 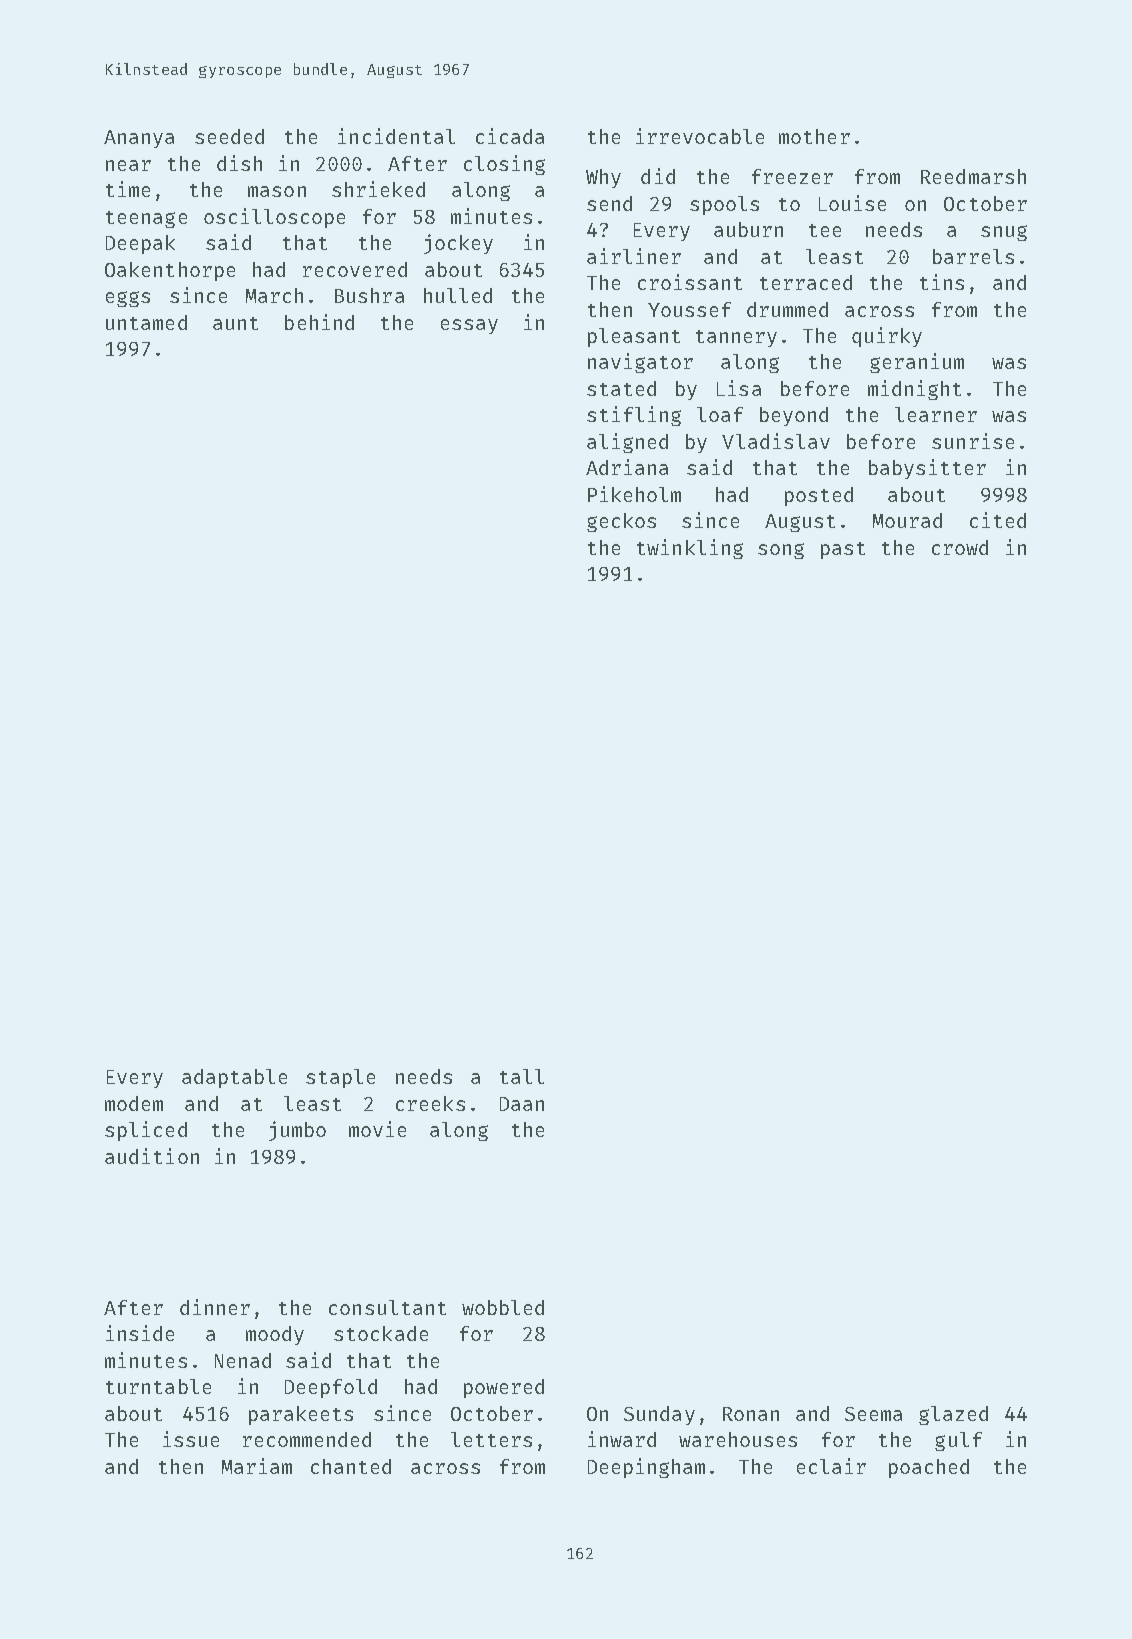 I want to click on Louise, so click(x=852, y=203).
